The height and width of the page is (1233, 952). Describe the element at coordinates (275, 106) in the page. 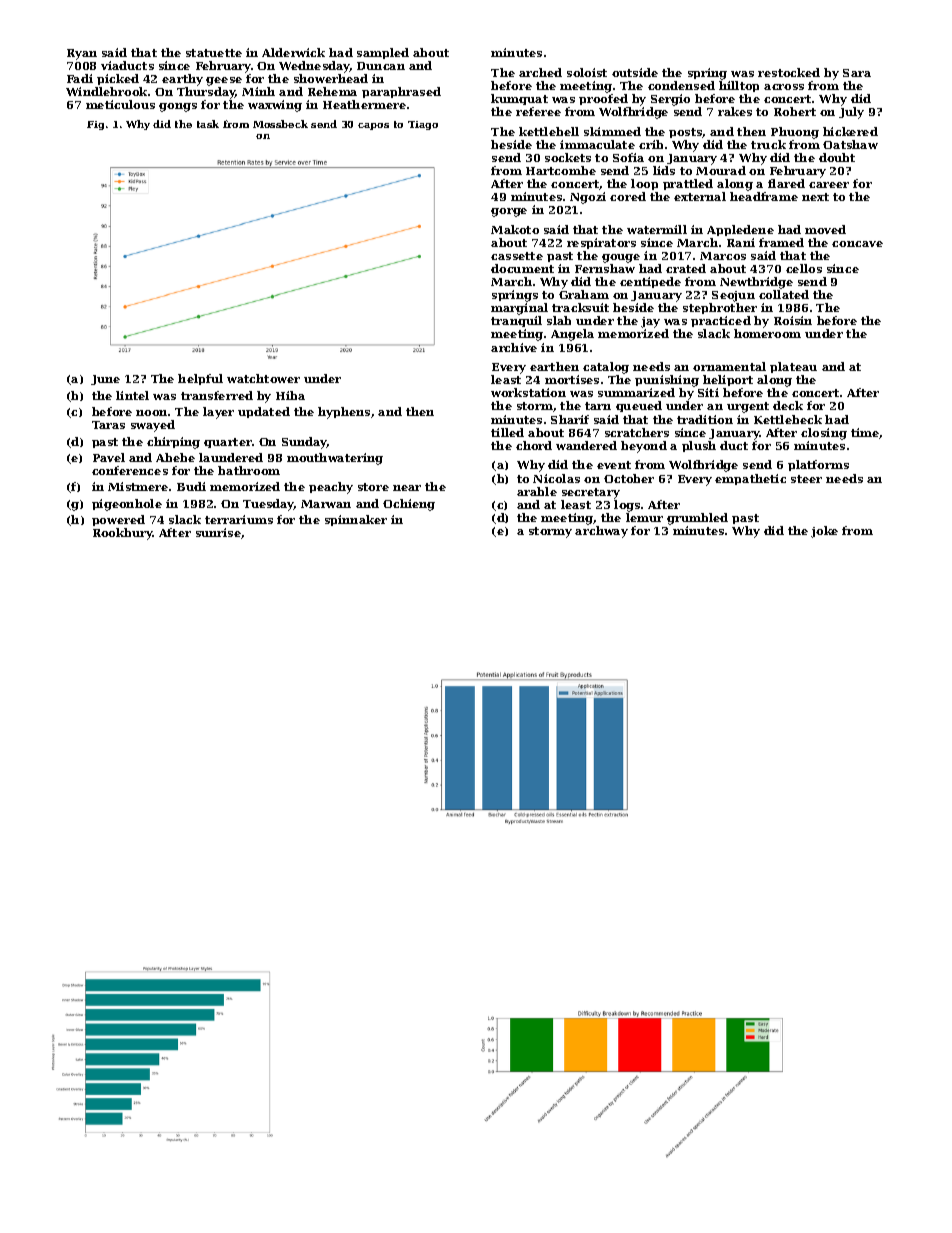

I see `waxwing` at that location.
